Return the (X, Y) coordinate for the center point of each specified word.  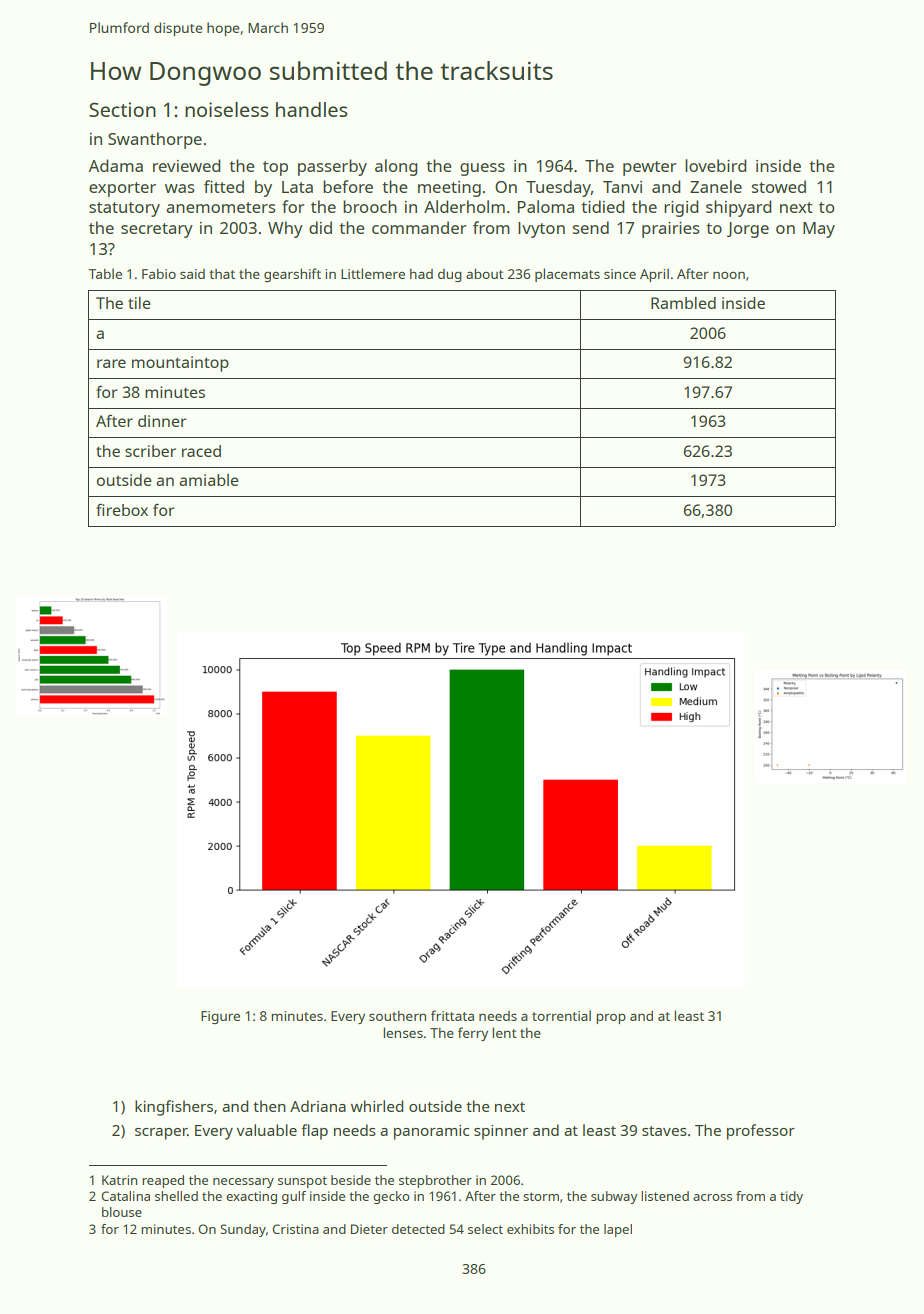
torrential (561, 1015)
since (620, 274)
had (421, 274)
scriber (150, 451)
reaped (163, 1181)
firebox (122, 509)
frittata (452, 1015)
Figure (220, 1017)
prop (611, 1018)
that (222, 274)
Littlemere (373, 273)
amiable (209, 480)
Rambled (683, 303)
